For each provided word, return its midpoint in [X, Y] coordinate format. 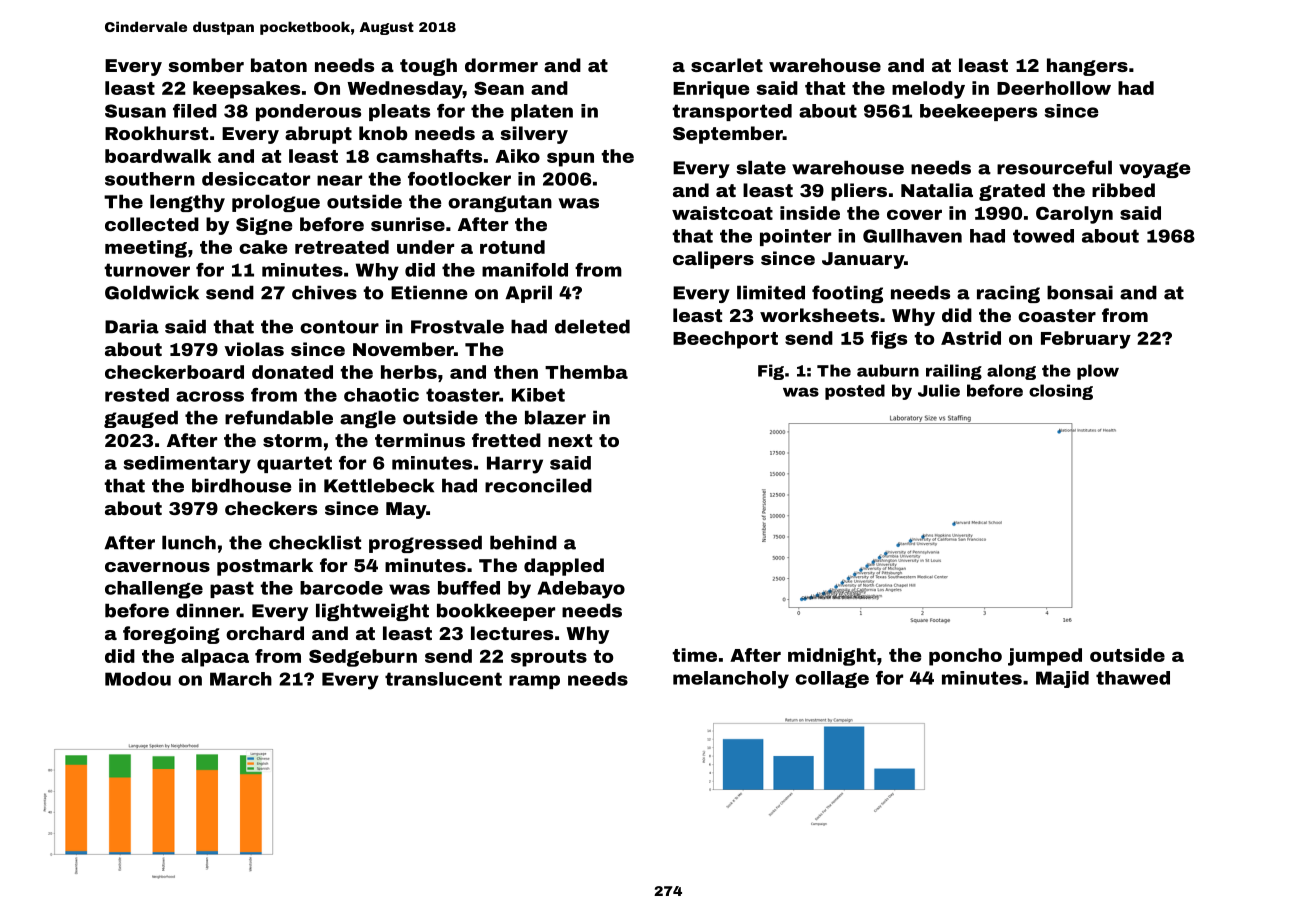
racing [1008, 294]
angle [368, 419]
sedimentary [187, 465]
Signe [264, 226]
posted [855, 392]
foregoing [171, 635]
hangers [1087, 67]
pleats [399, 112]
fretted [506, 440]
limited [771, 292]
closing [1061, 392]
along [1011, 372]
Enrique [711, 90]
